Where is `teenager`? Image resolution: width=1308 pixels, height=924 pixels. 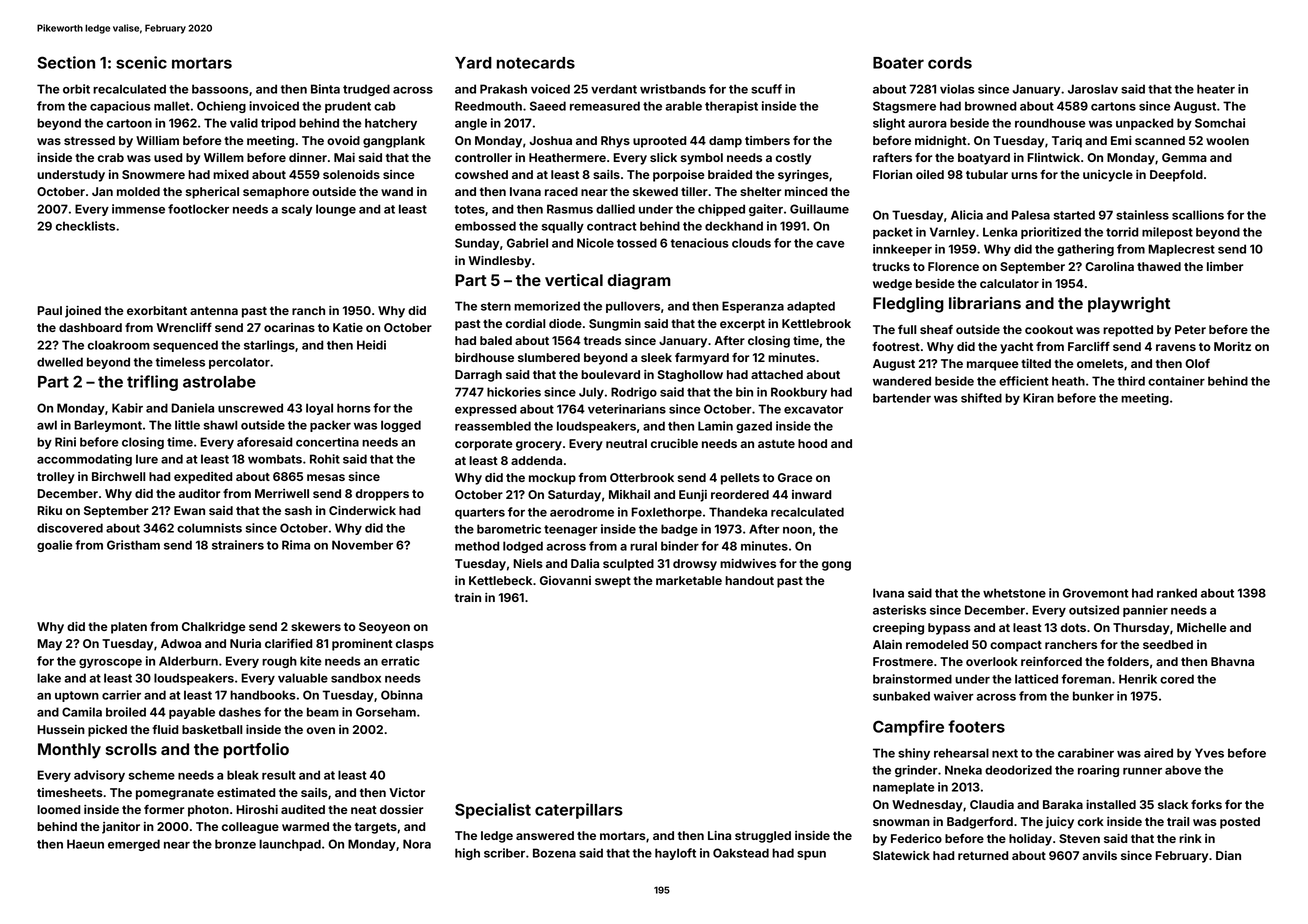
teenager is located at coordinates (571, 530).
